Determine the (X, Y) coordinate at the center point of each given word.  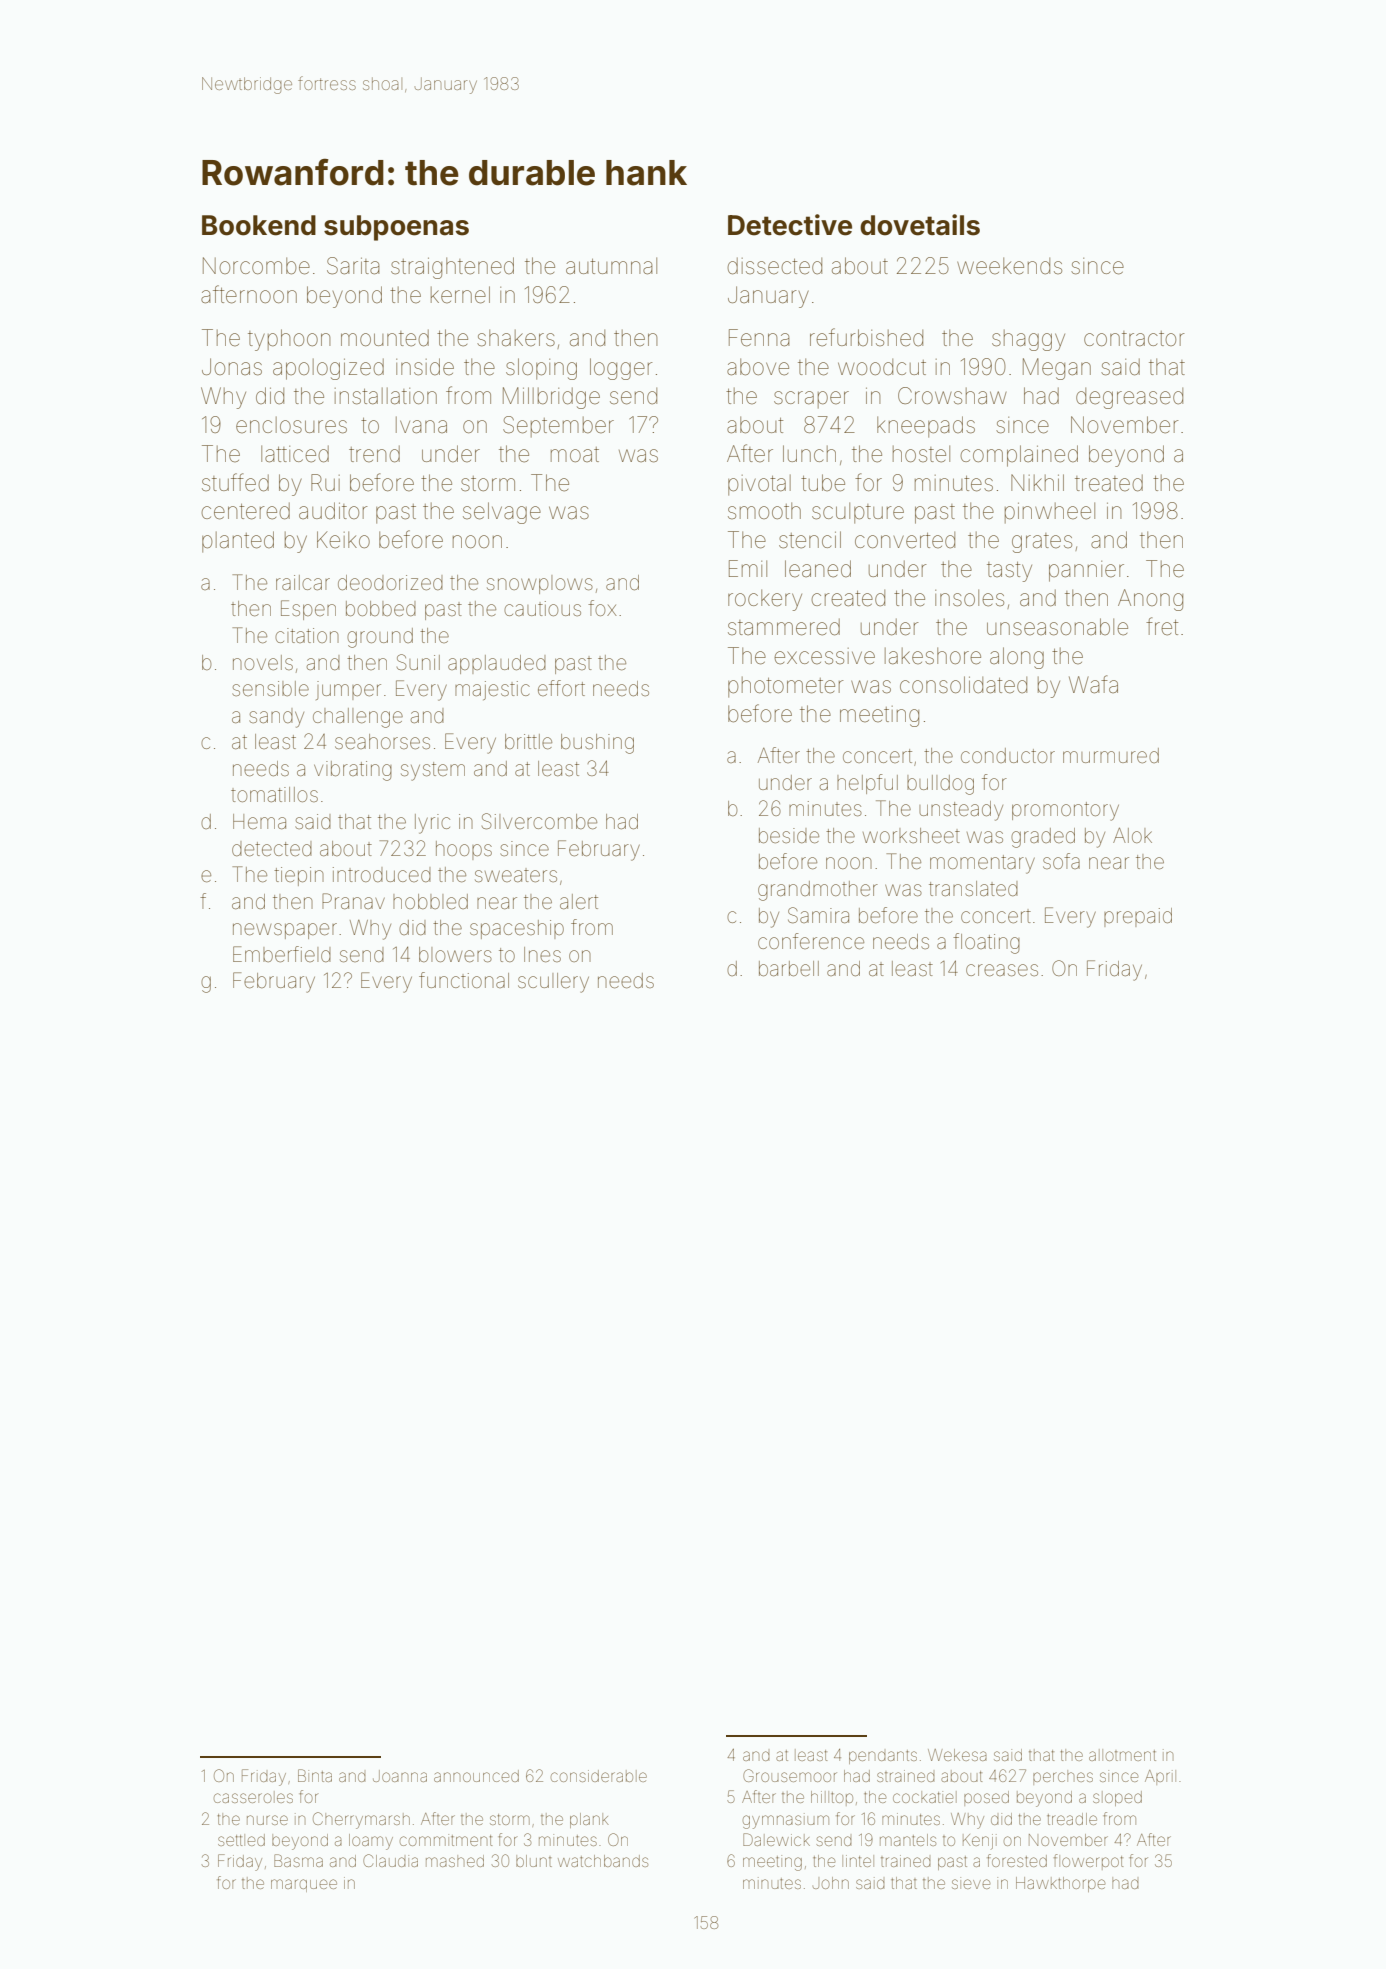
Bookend (259, 225)
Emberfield (282, 954)
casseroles (253, 1797)
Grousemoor (790, 1775)
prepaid (1138, 917)
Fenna (759, 338)
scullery (553, 983)
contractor (1134, 339)
